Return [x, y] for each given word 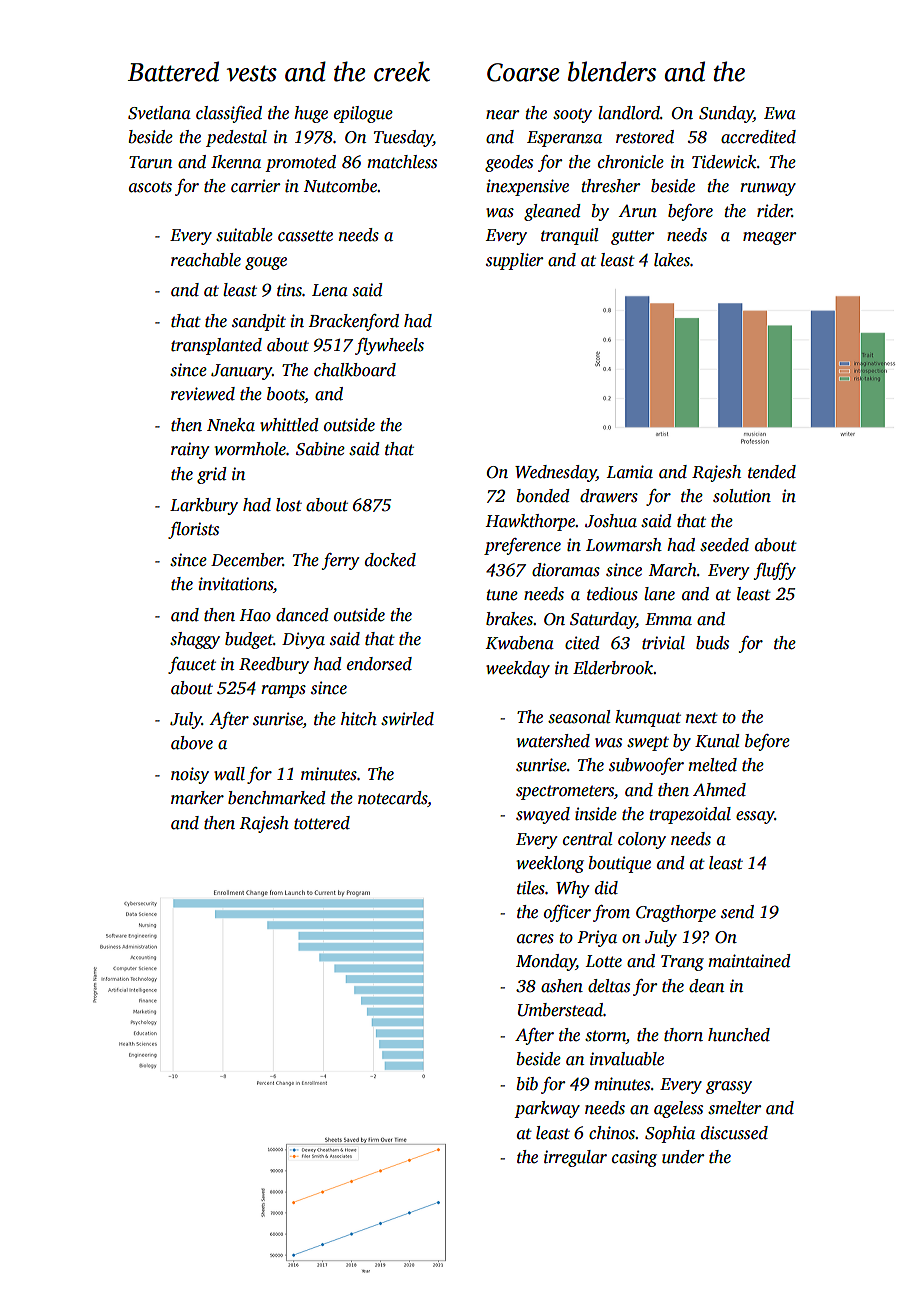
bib [527, 1084]
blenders [612, 71]
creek [402, 71]
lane [659, 594]
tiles [531, 888]
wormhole [250, 449]
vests [252, 73]
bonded [543, 496]
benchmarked [277, 798]
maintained [749, 961]
